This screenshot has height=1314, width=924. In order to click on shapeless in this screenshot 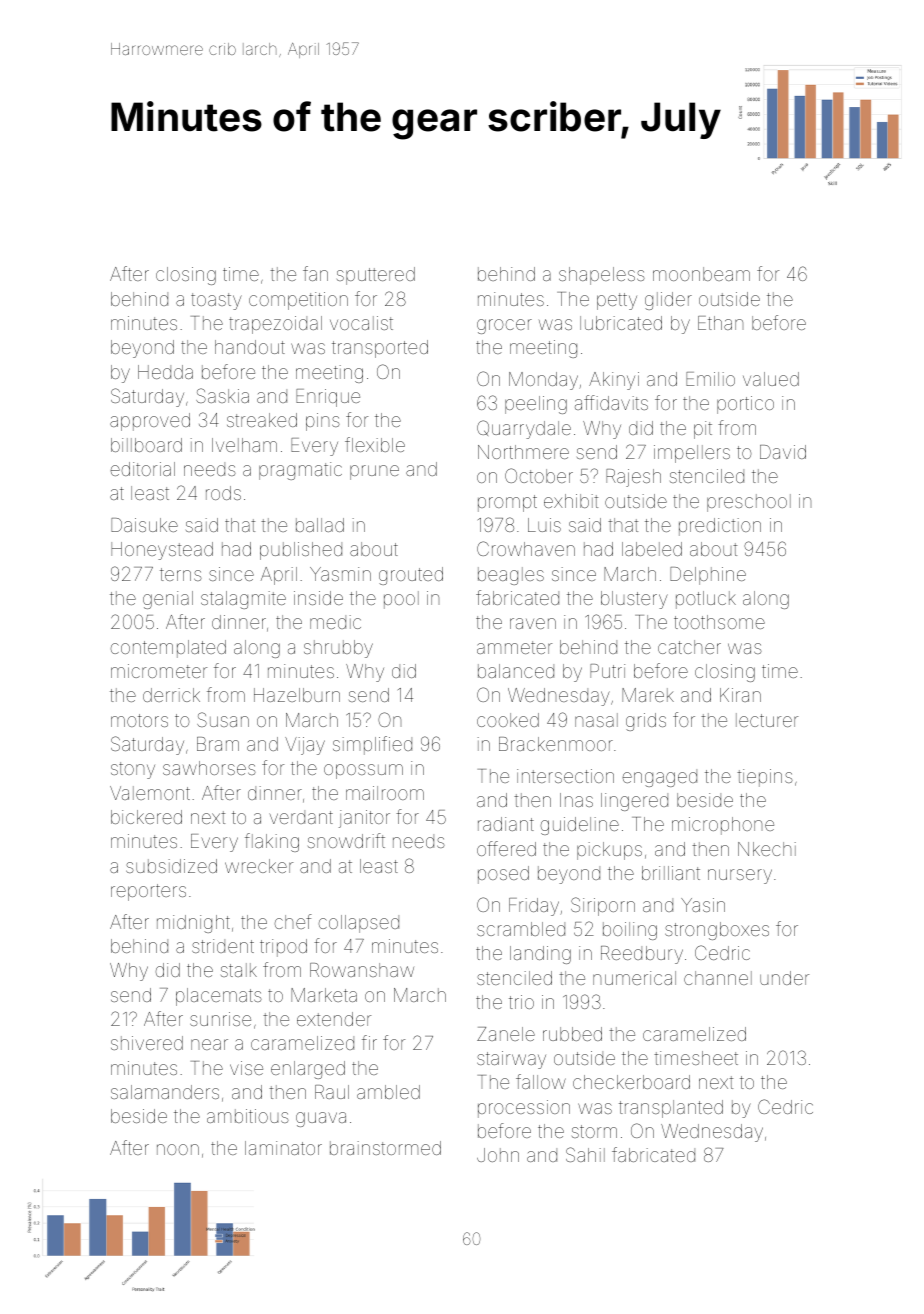, I will do `click(602, 276)`.
